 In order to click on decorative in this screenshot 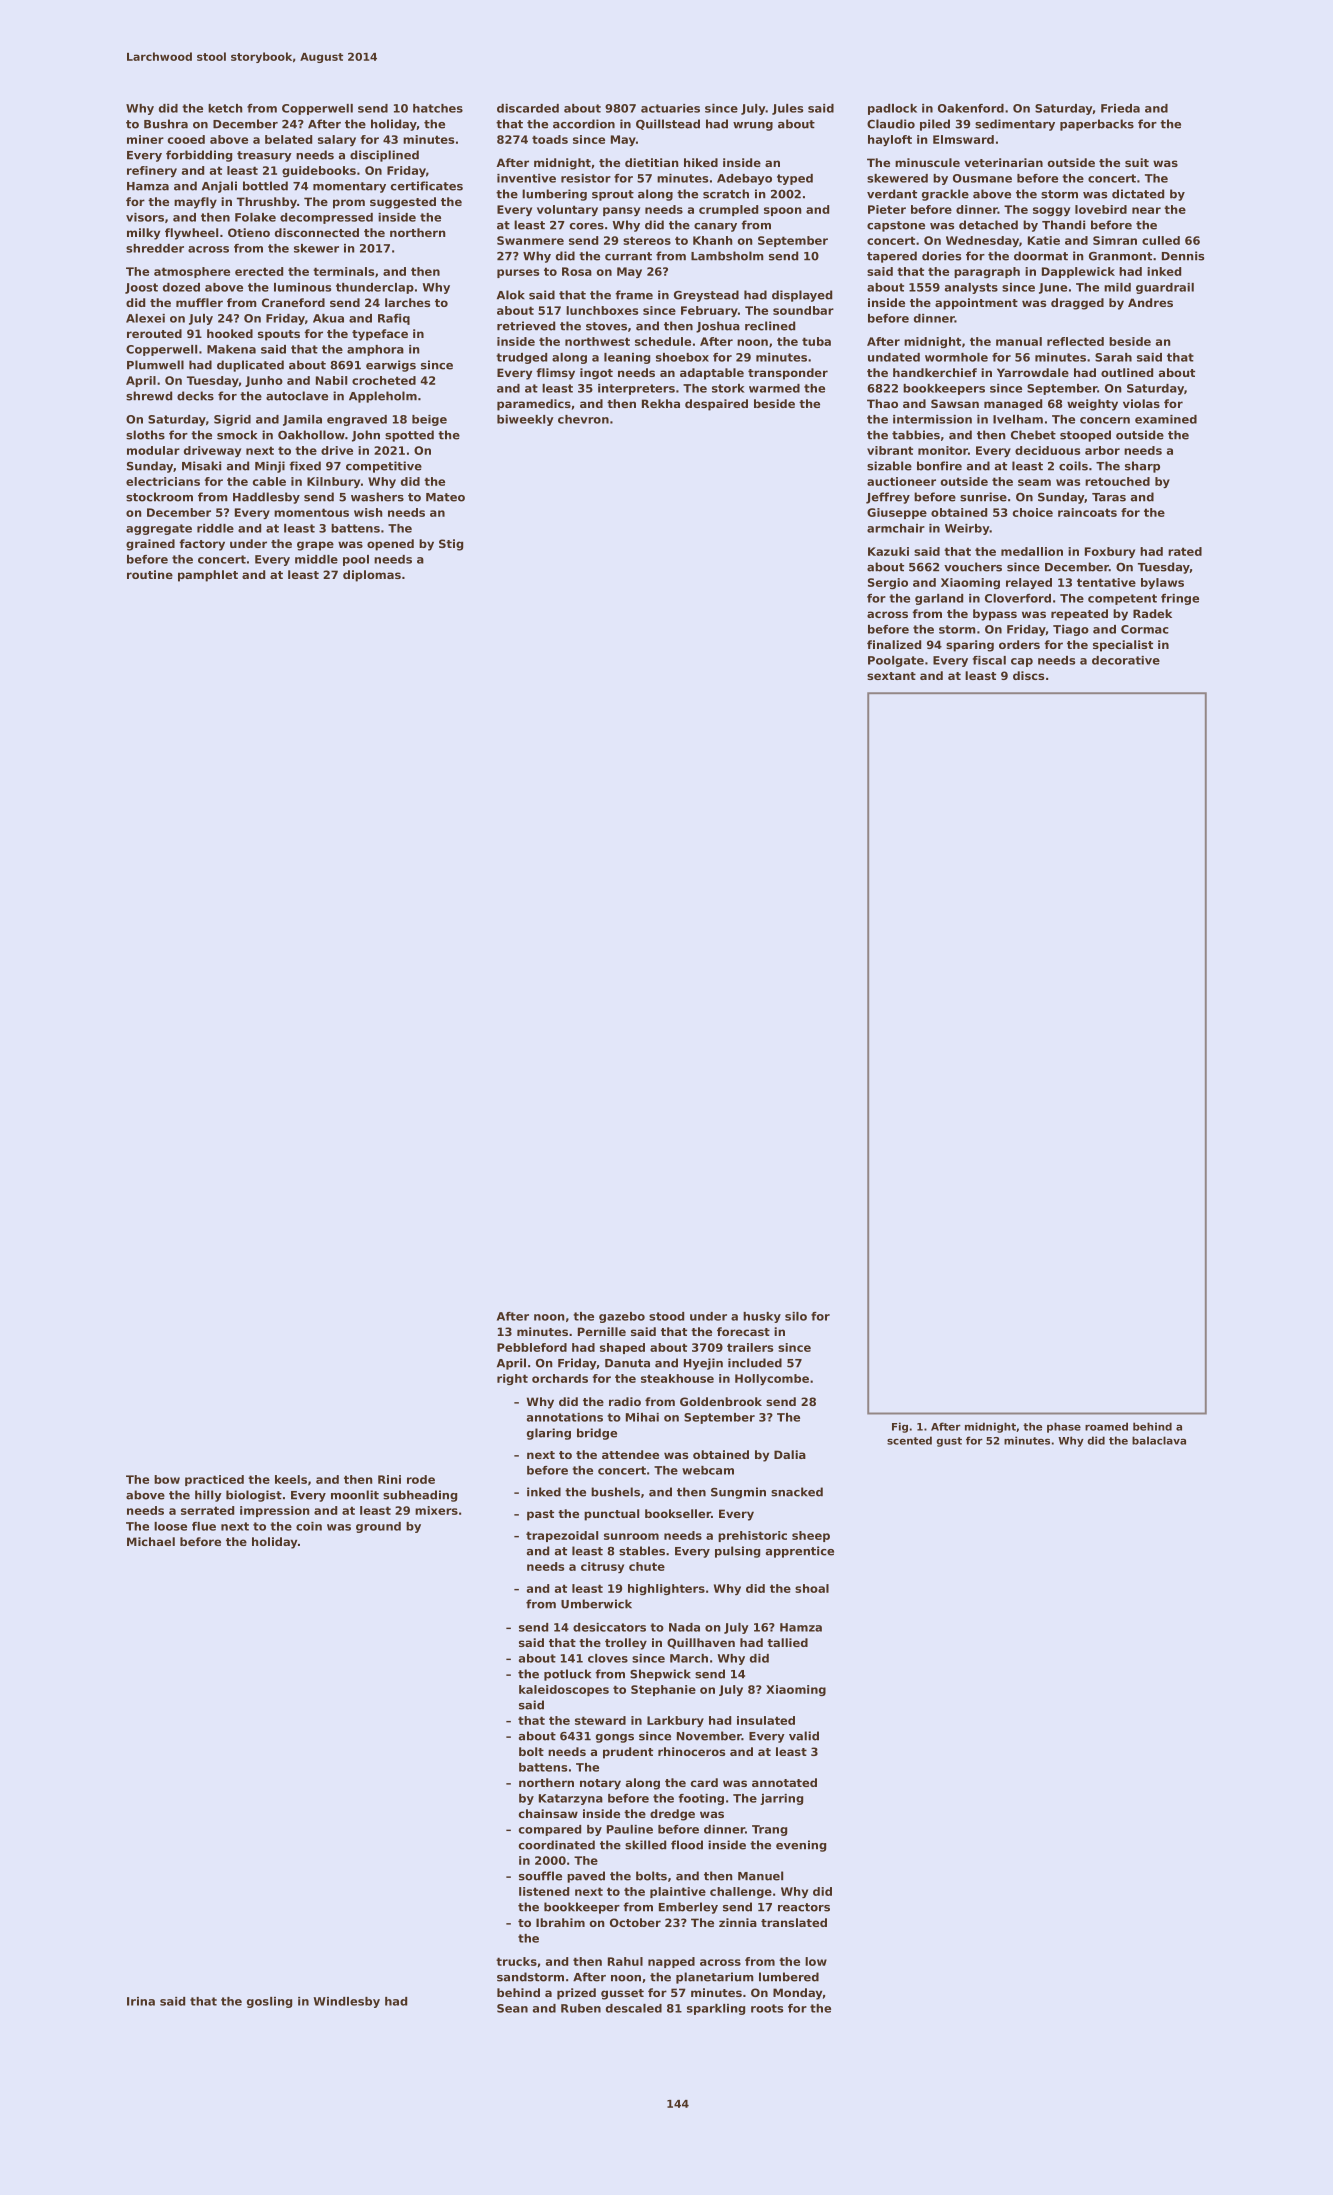, I will do `click(1126, 660)`.
